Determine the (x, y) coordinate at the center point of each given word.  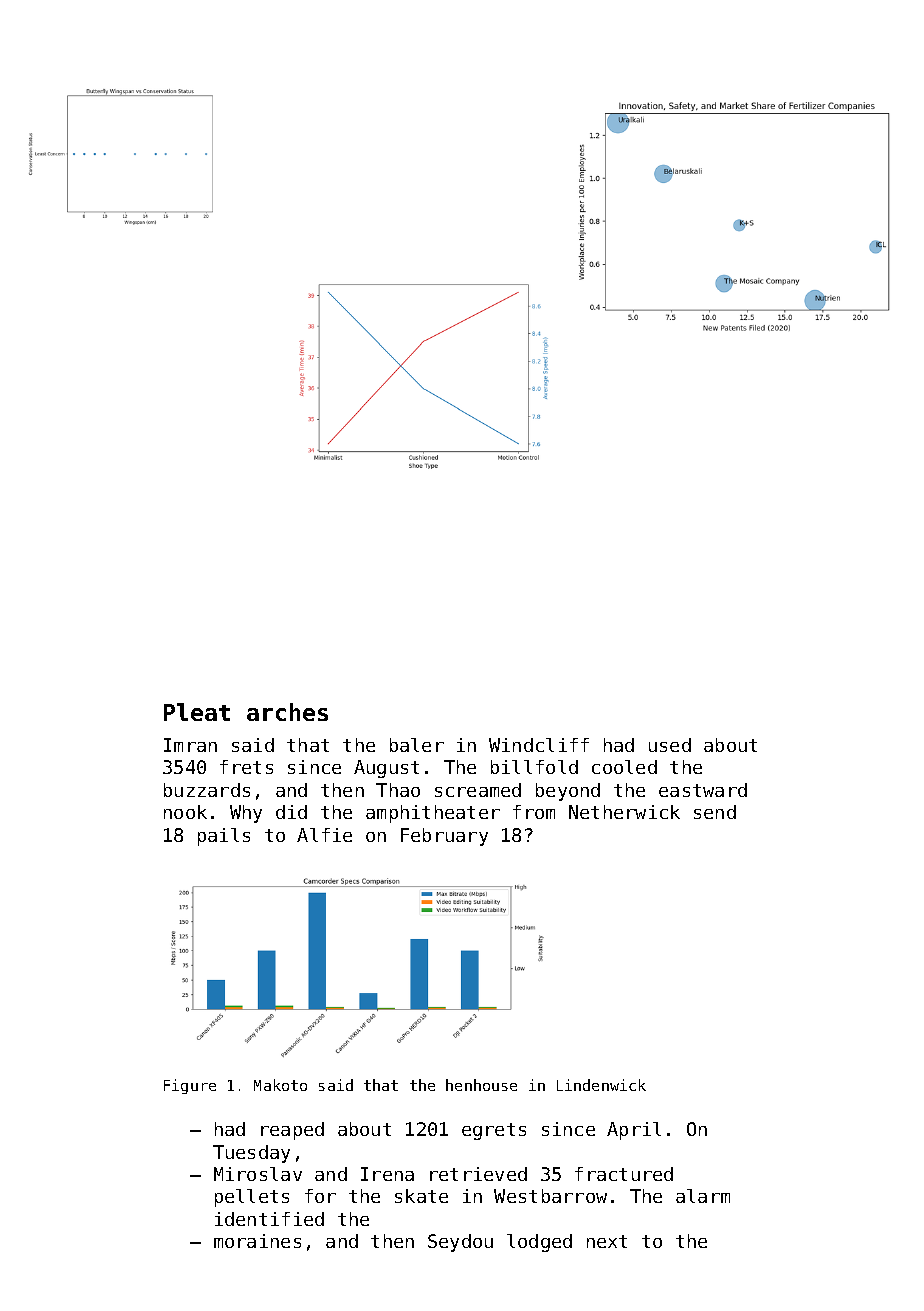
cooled (624, 767)
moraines (257, 1241)
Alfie (324, 835)
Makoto (280, 1085)
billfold (534, 767)
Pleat (197, 712)
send (715, 812)
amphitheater (433, 814)
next (607, 1241)
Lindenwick (601, 1085)
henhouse (481, 1085)
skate (421, 1196)
